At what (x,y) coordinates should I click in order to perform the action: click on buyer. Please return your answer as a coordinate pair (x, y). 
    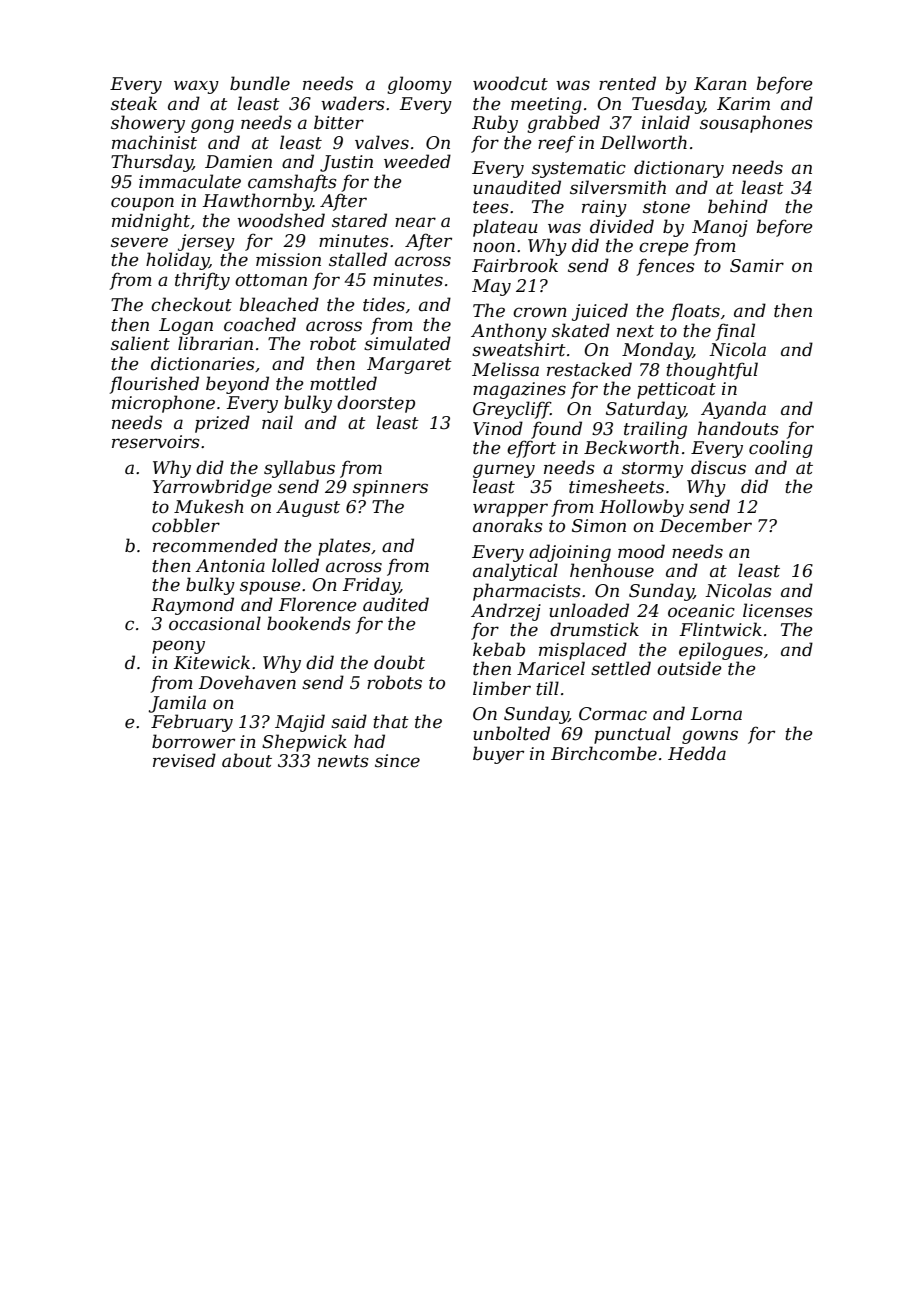
    Looking at the image, I should click on (498, 755).
